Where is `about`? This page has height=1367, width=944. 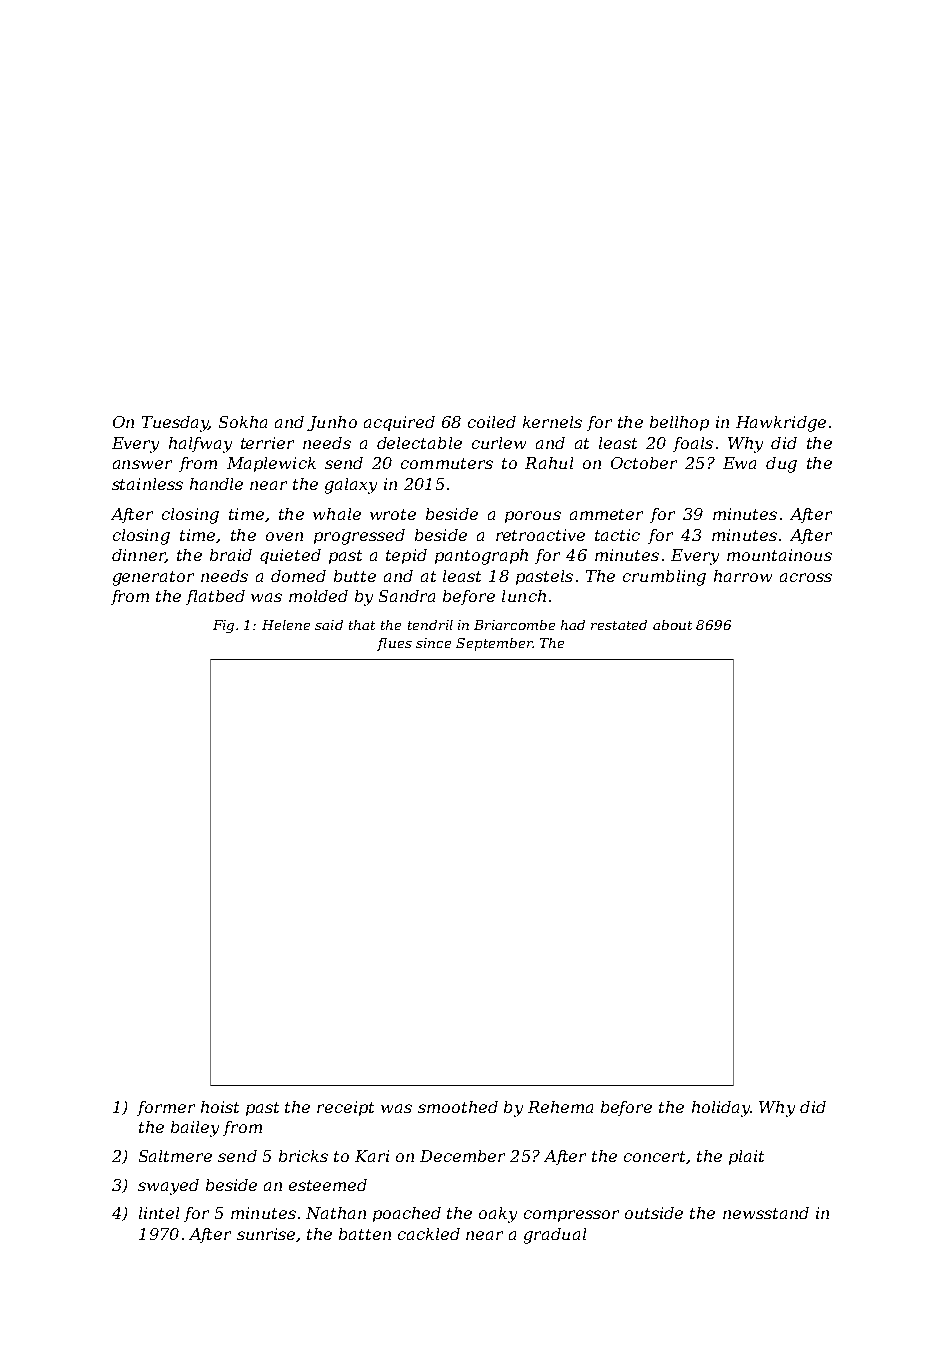
about is located at coordinates (672, 625).
